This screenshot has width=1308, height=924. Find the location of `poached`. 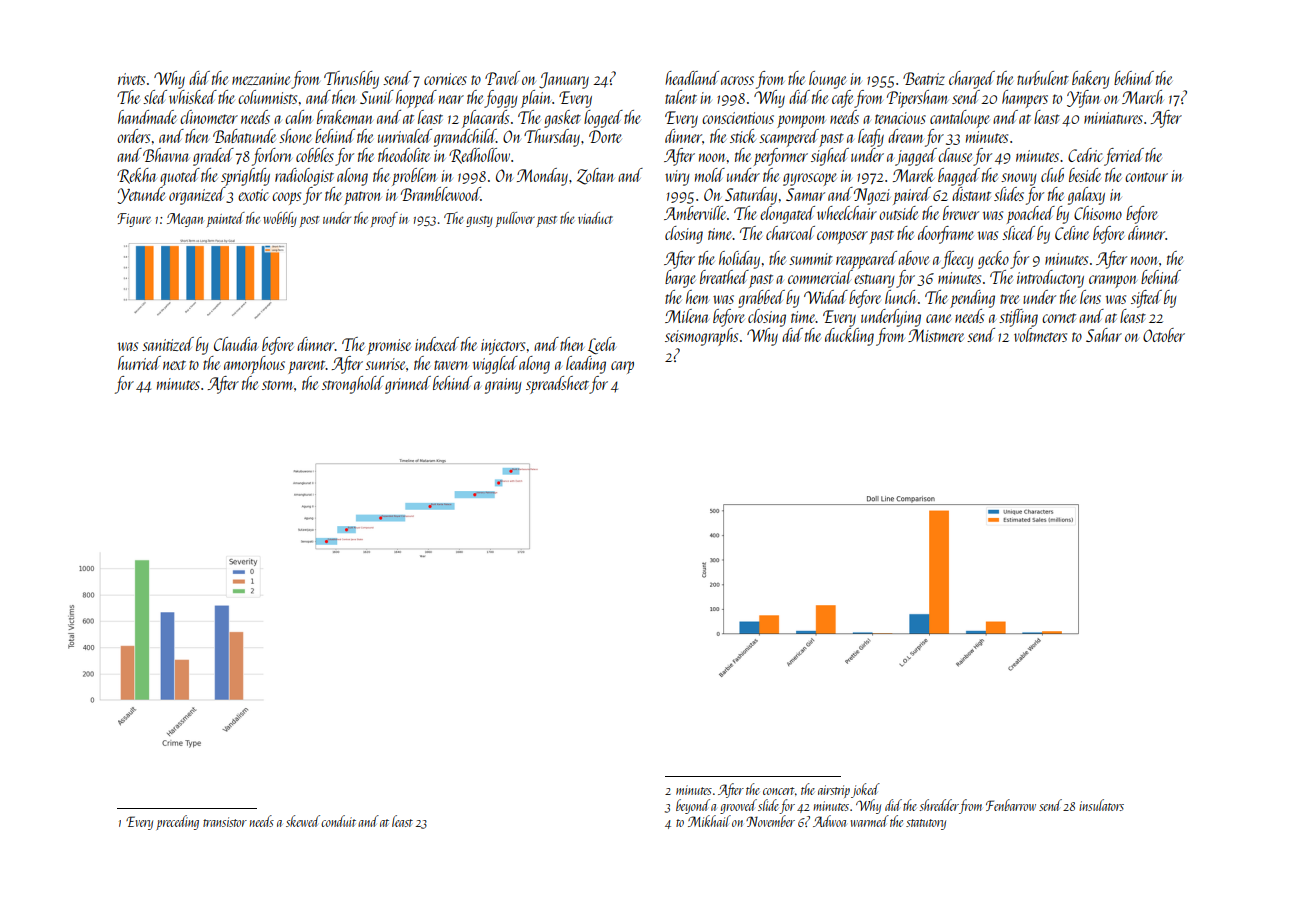

poached is located at coordinates (1031, 215).
